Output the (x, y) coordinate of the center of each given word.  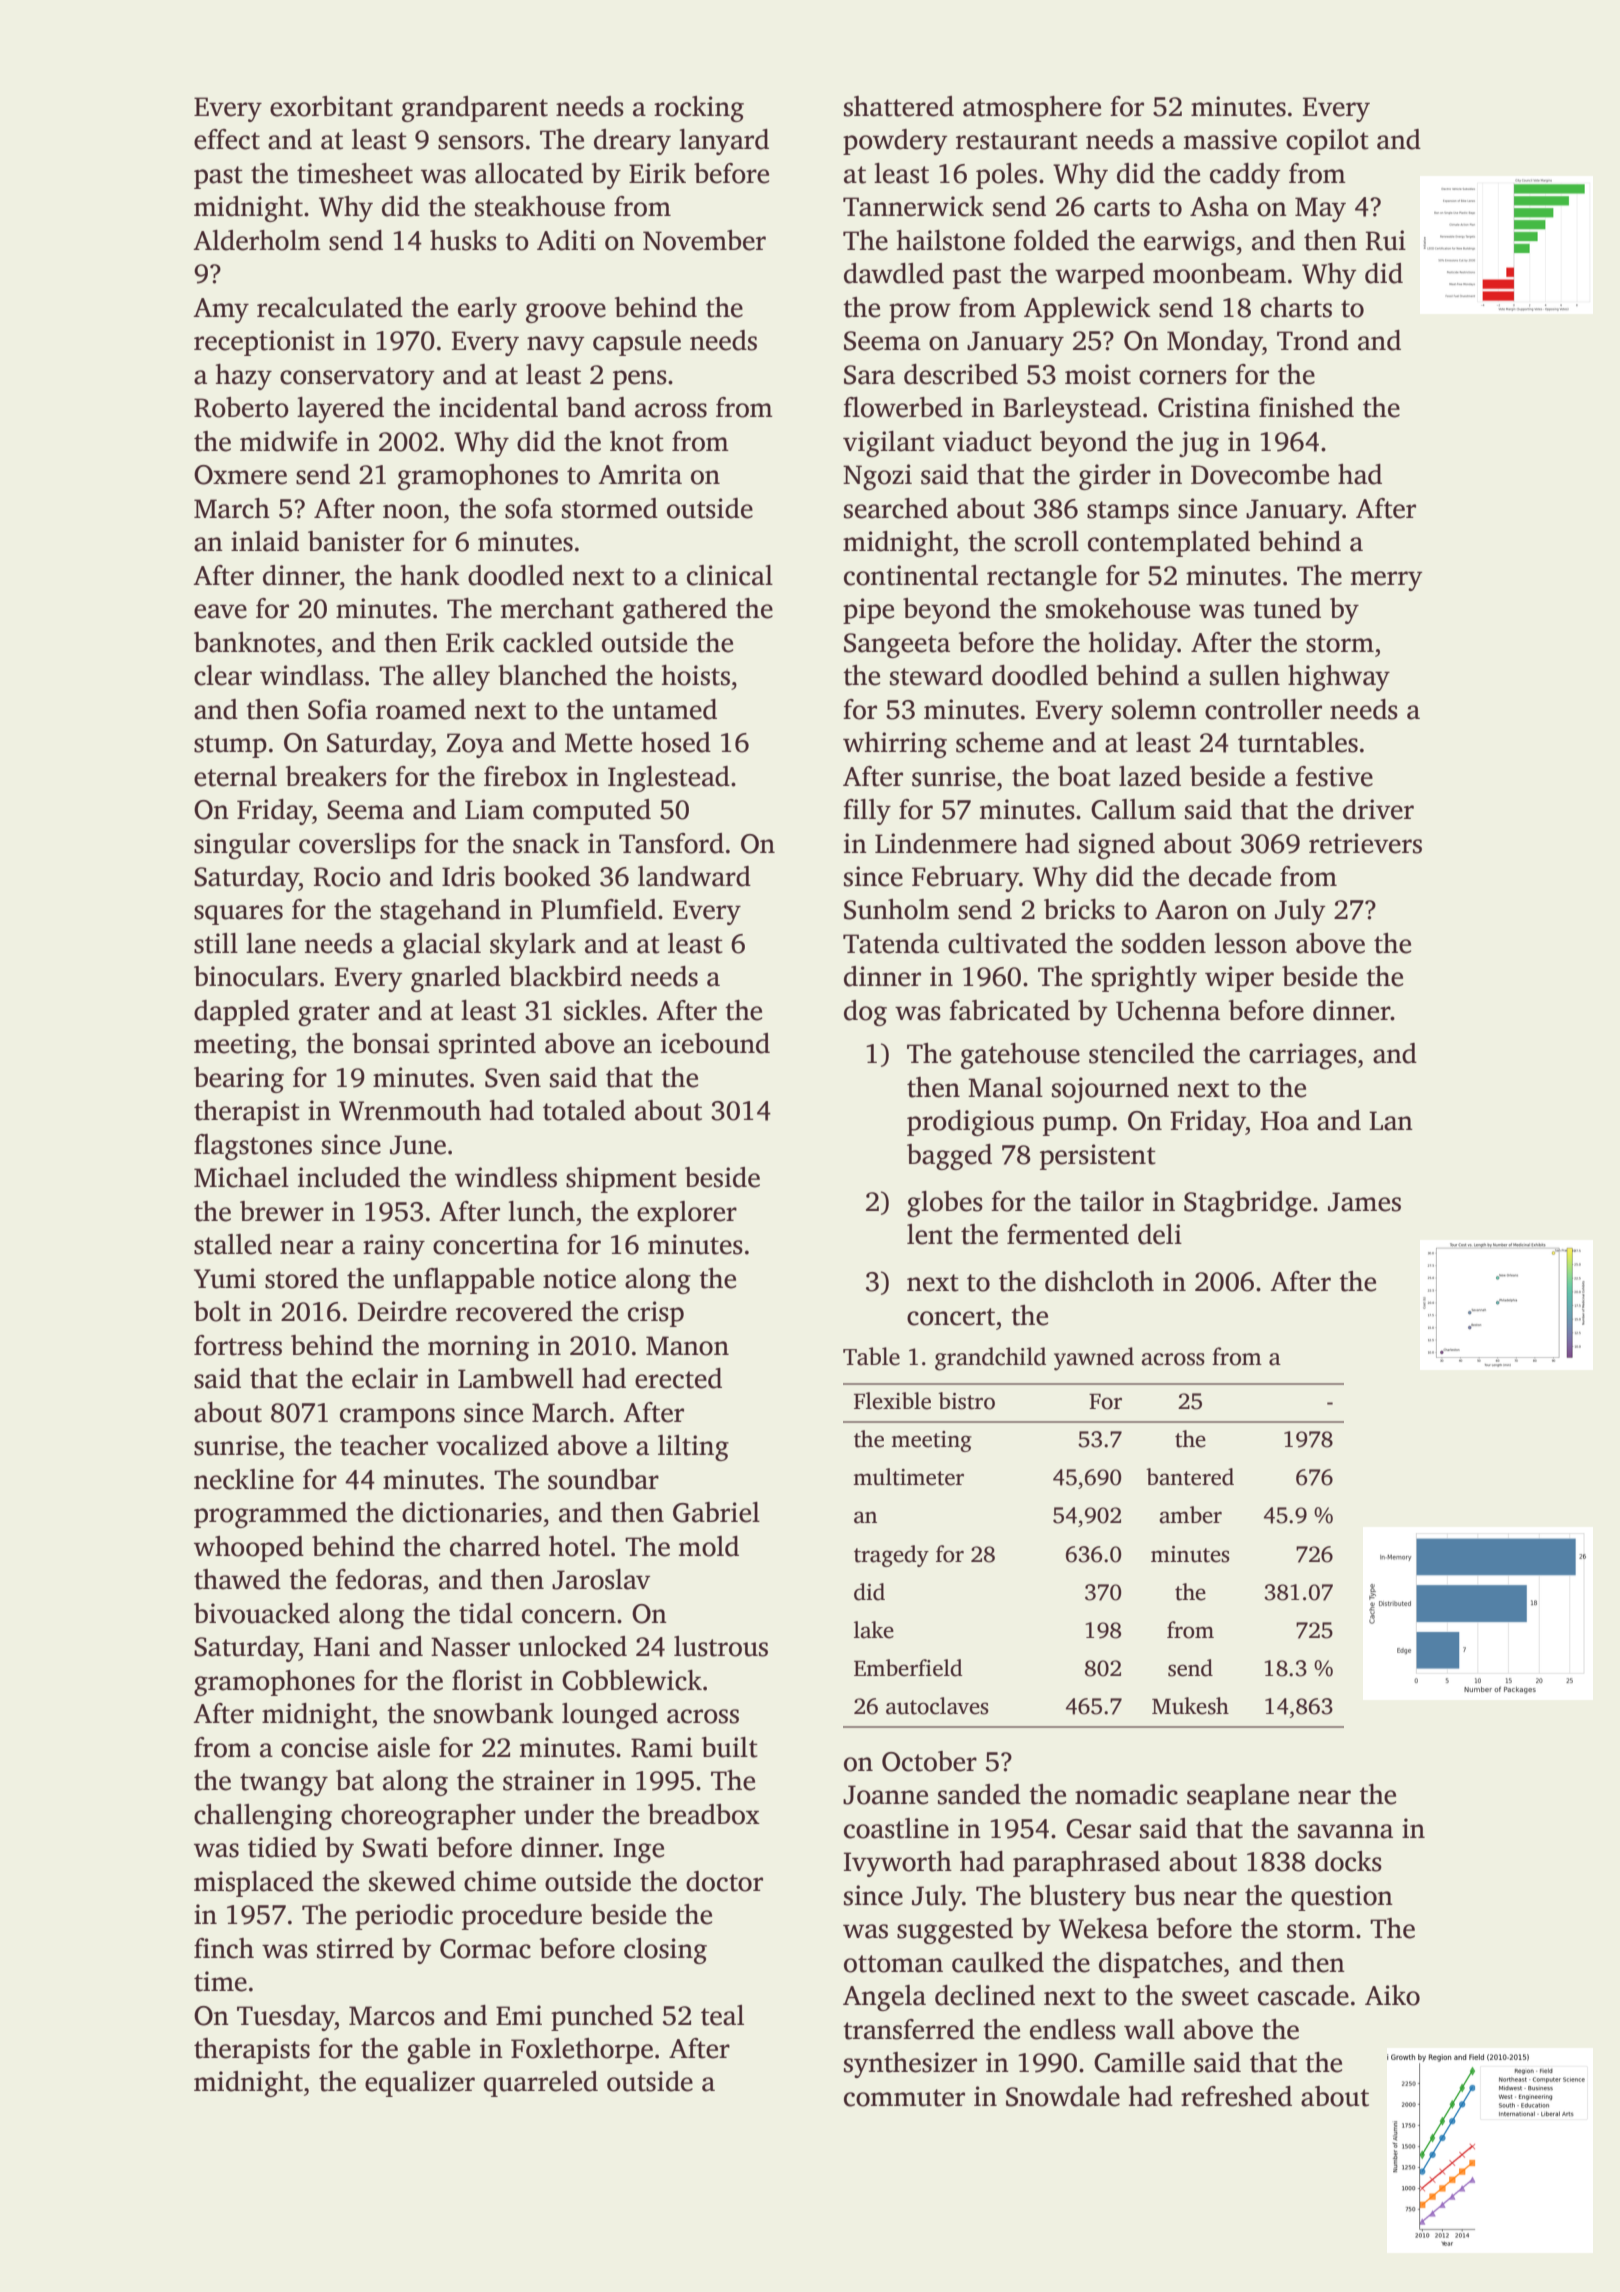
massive (1230, 139)
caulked (998, 1962)
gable (438, 2051)
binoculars (256, 976)
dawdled (894, 273)
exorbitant (331, 106)
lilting (693, 1448)
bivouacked (262, 1613)
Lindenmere (946, 843)
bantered (1190, 1477)
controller (1263, 709)
